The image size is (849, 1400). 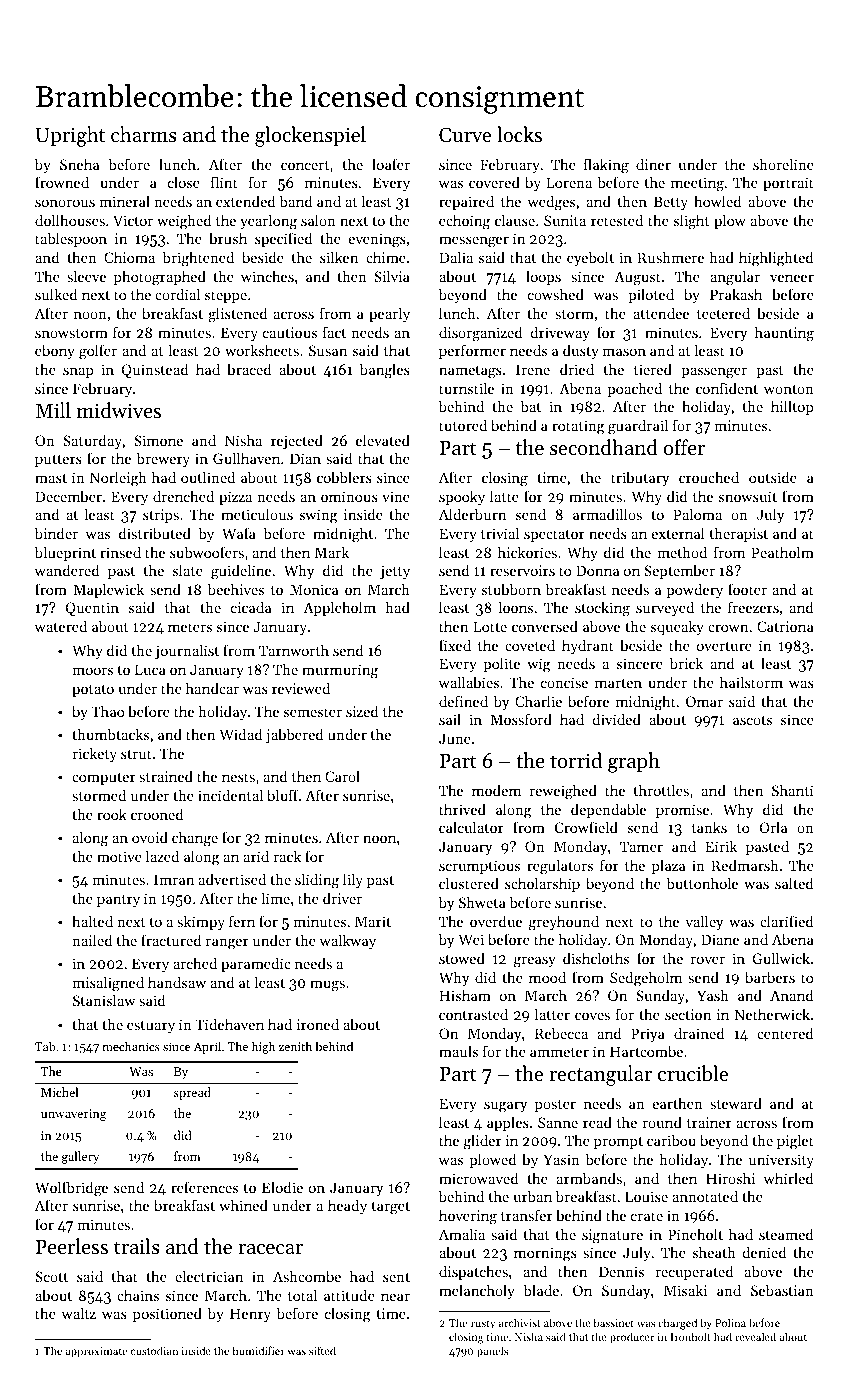 What do you see at coordinates (783, 164) in the screenshot?
I see `shoreline` at bounding box center [783, 164].
